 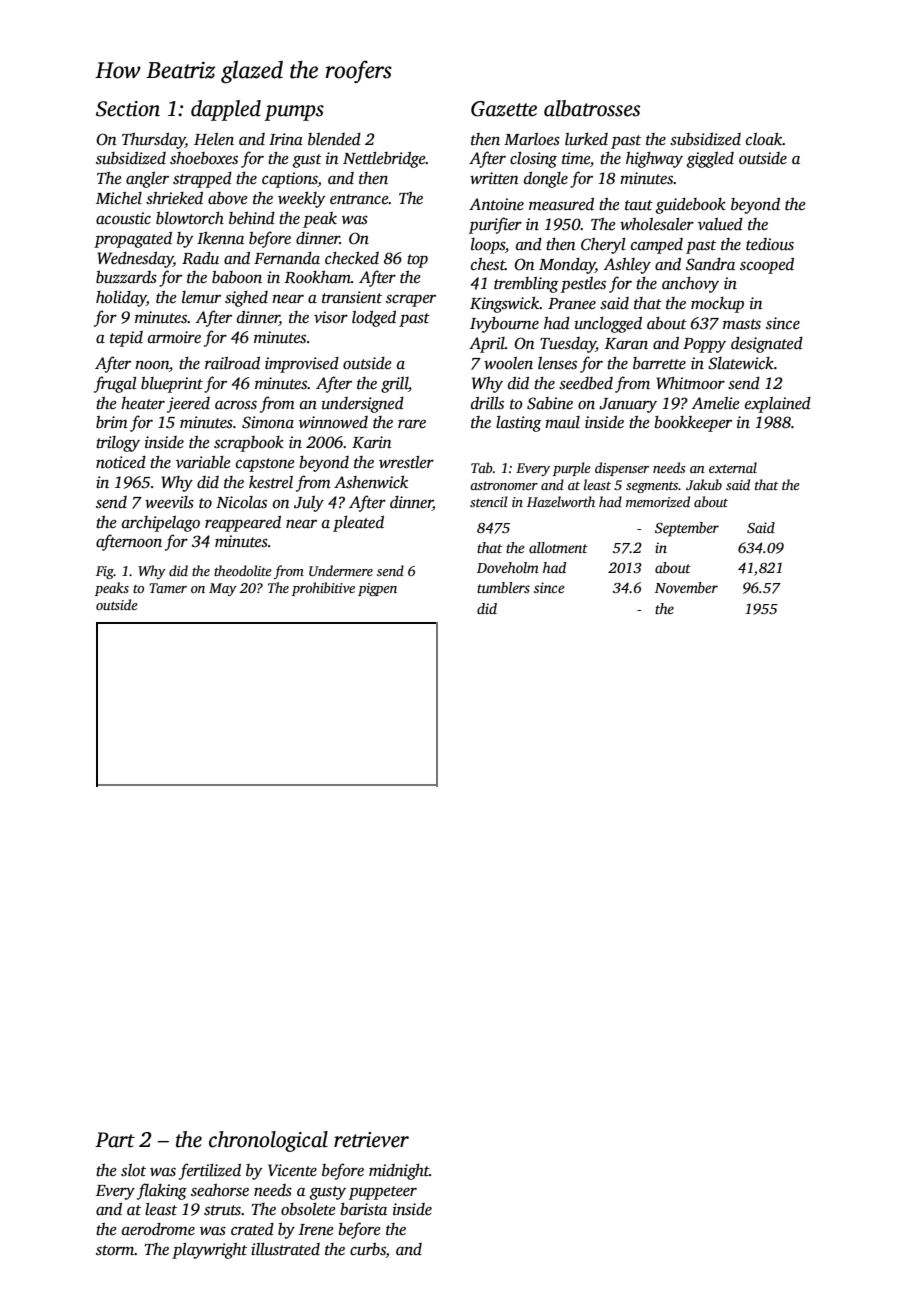 I want to click on storm, so click(x=115, y=1250).
